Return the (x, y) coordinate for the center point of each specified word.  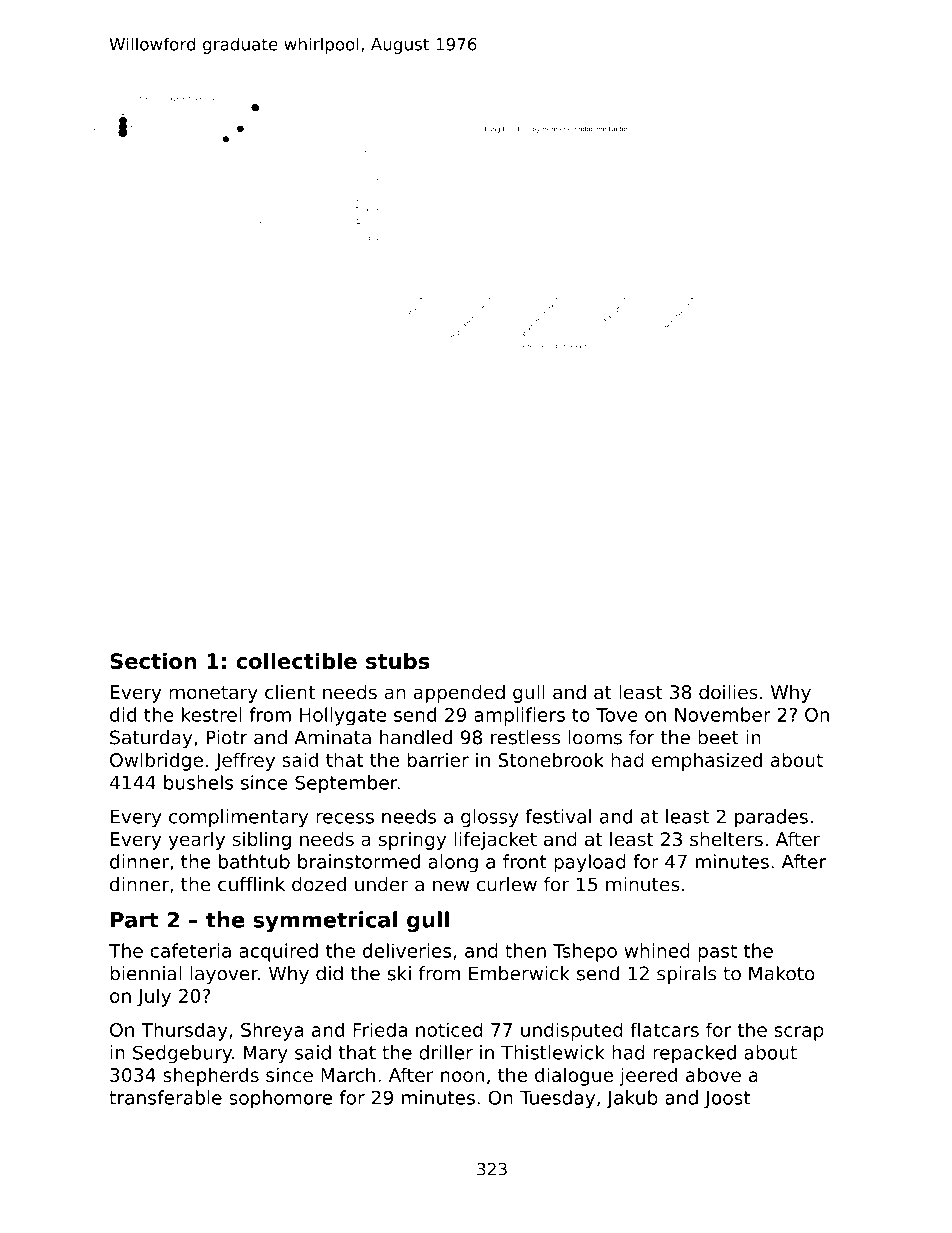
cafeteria (190, 950)
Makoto (782, 973)
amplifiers (519, 716)
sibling (262, 841)
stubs (398, 661)
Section (153, 661)
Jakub (632, 1099)
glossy (490, 818)
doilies (728, 692)
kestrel (211, 714)
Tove (617, 715)
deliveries (407, 950)
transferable (165, 1097)
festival (558, 816)
